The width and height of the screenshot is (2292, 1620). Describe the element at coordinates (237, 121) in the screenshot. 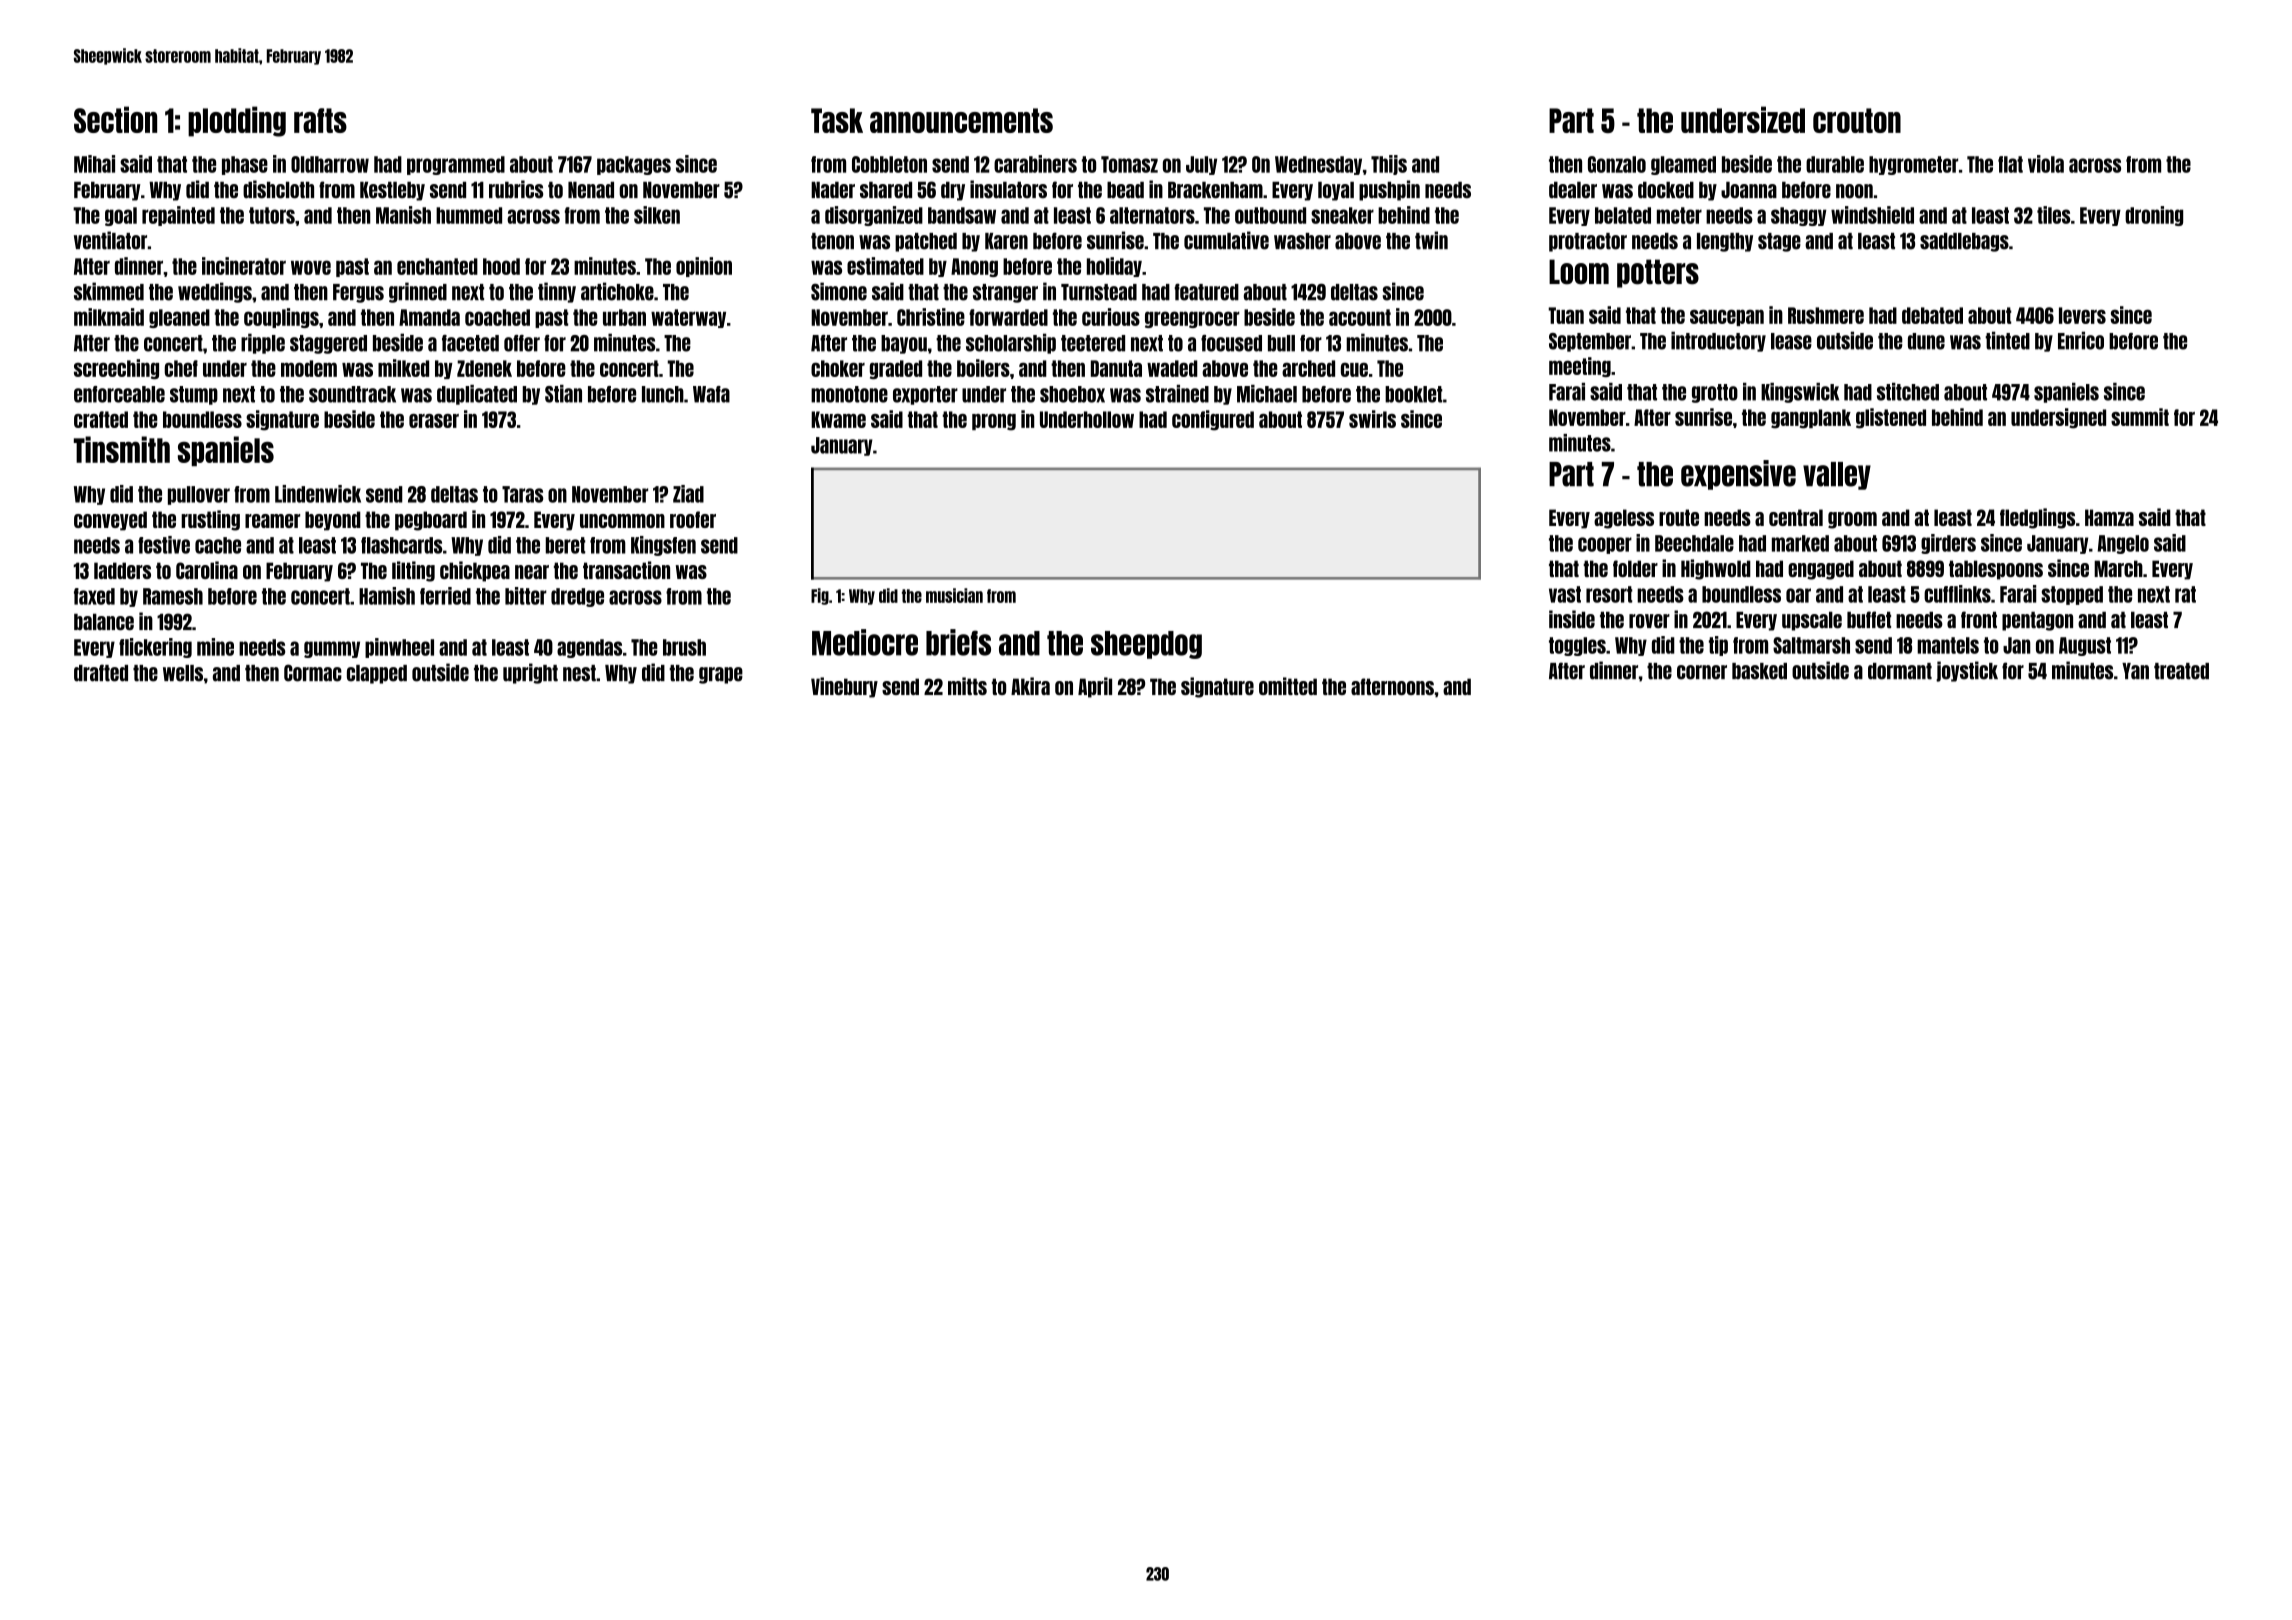

I see `plodding` at that location.
